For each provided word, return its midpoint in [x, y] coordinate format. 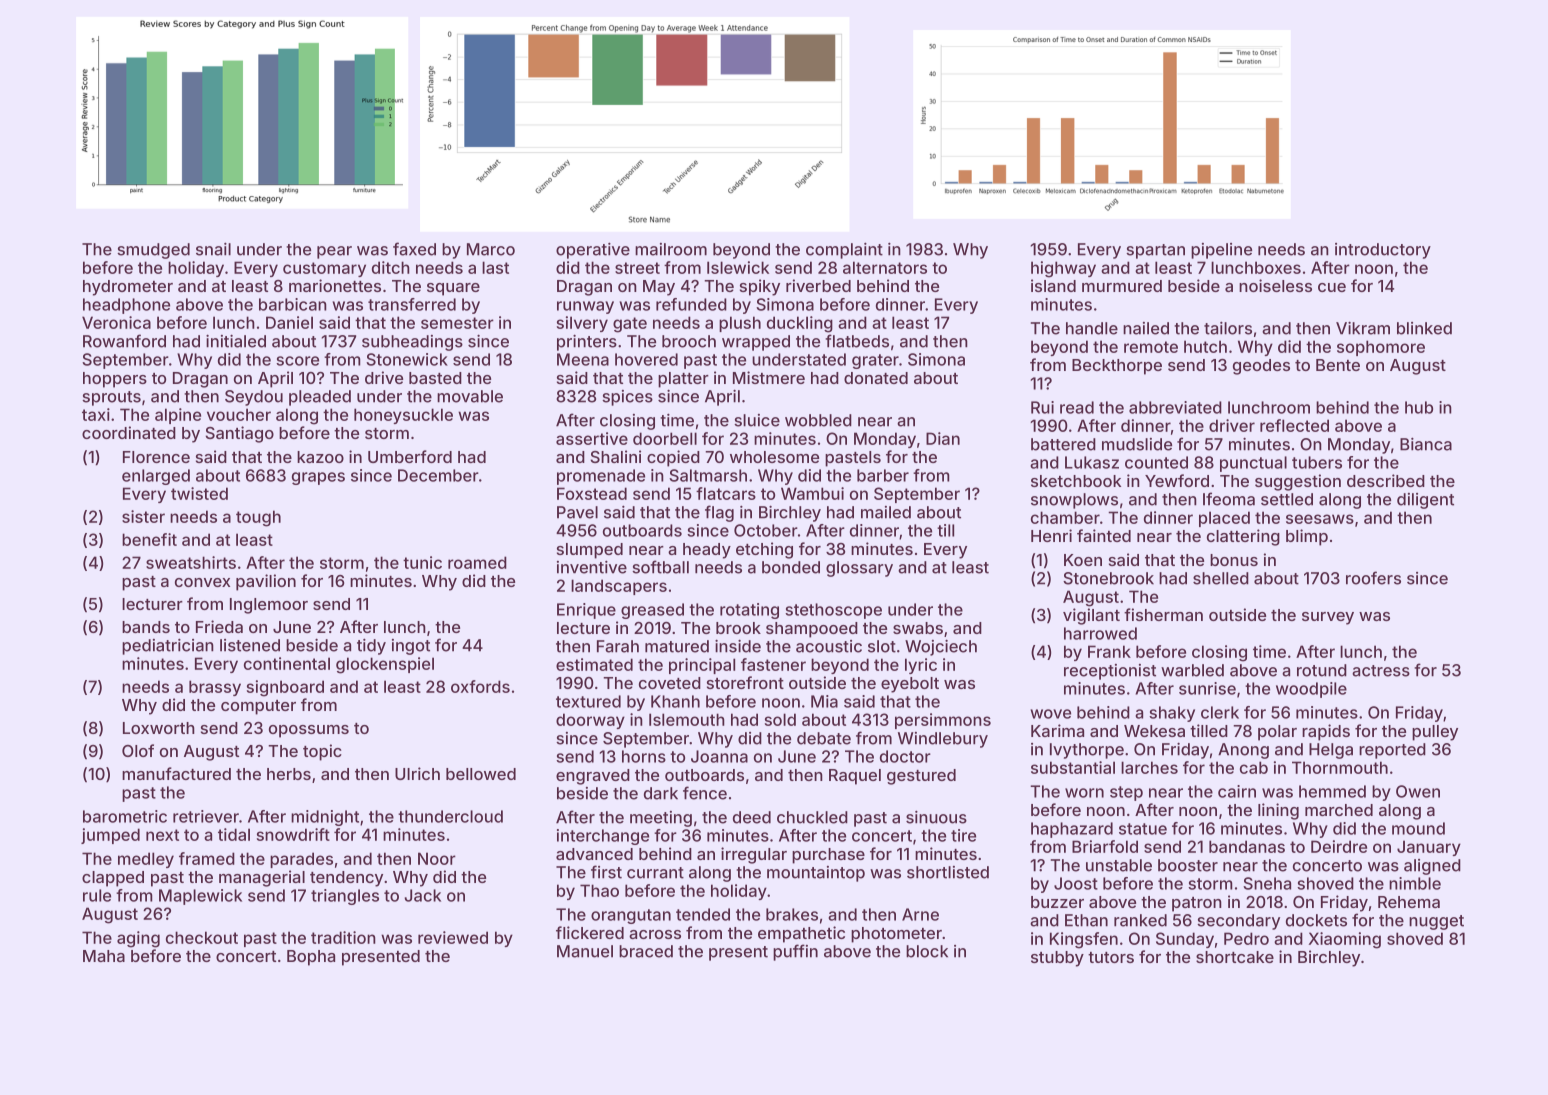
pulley [1435, 733]
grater [875, 361]
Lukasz [1092, 462]
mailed [886, 512]
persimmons [943, 721]
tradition [343, 937]
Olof [138, 750]
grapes [318, 478]
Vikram [1363, 328]
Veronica [116, 322]
